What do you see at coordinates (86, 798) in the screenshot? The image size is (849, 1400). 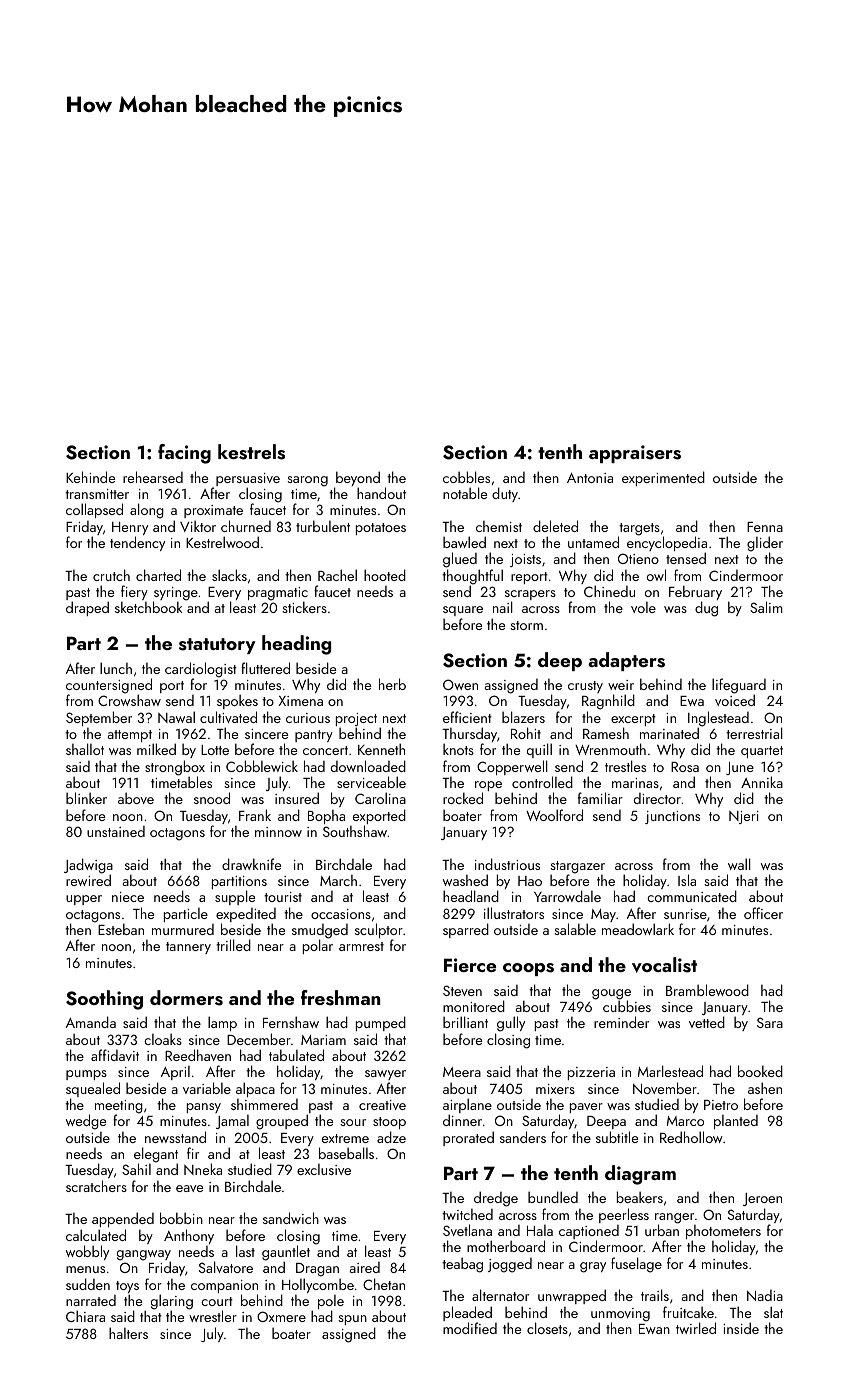 I see `blinker` at bounding box center [86, 798].
